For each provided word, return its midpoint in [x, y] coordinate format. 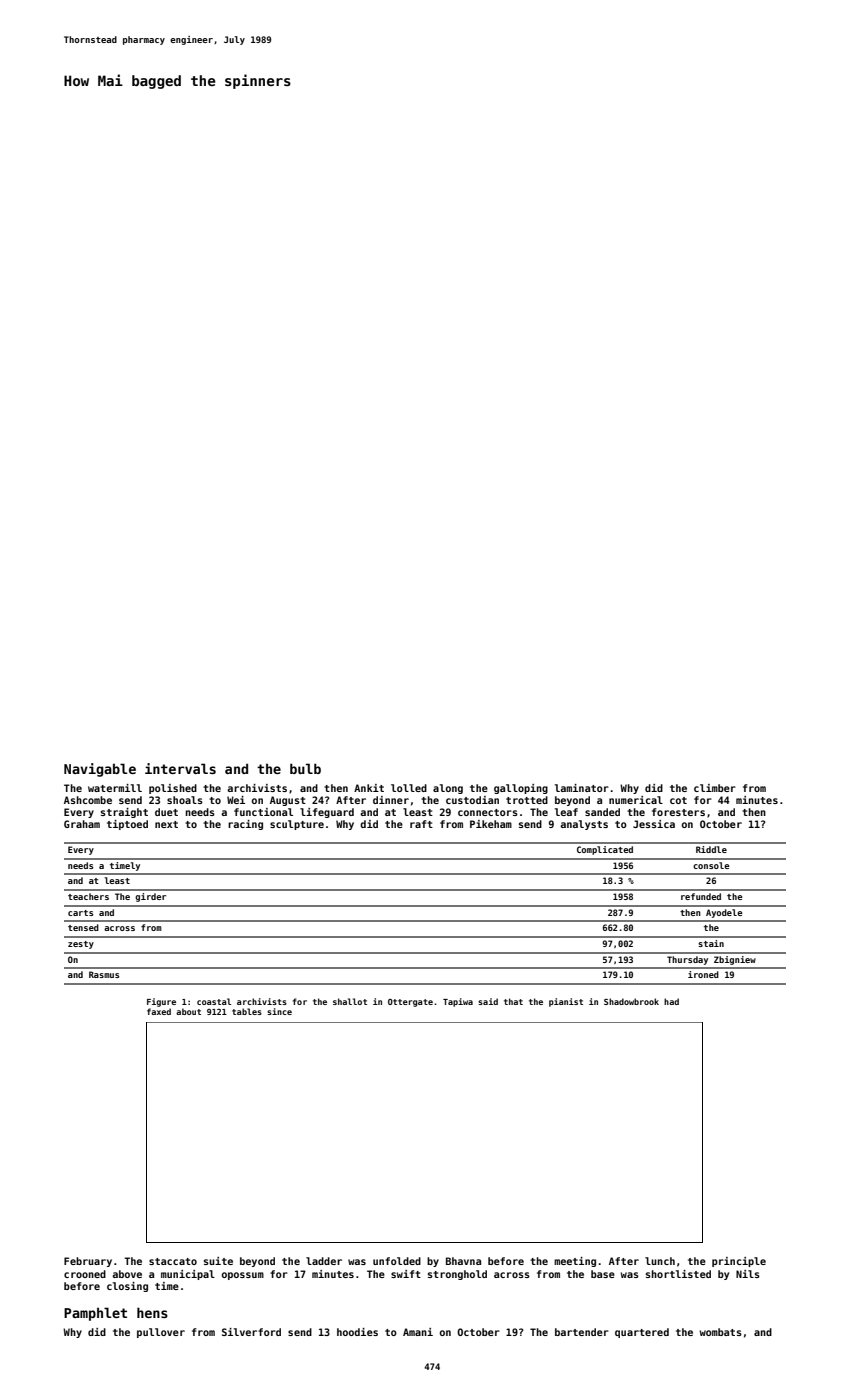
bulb [305, 768]
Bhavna [463, 1261]
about [188, 1011]
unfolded [397, 1261]
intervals [180, 768]
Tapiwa [458, 1002]
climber [715, 788]
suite [218, 1261]
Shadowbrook [631, 1001]
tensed [83, 927]
